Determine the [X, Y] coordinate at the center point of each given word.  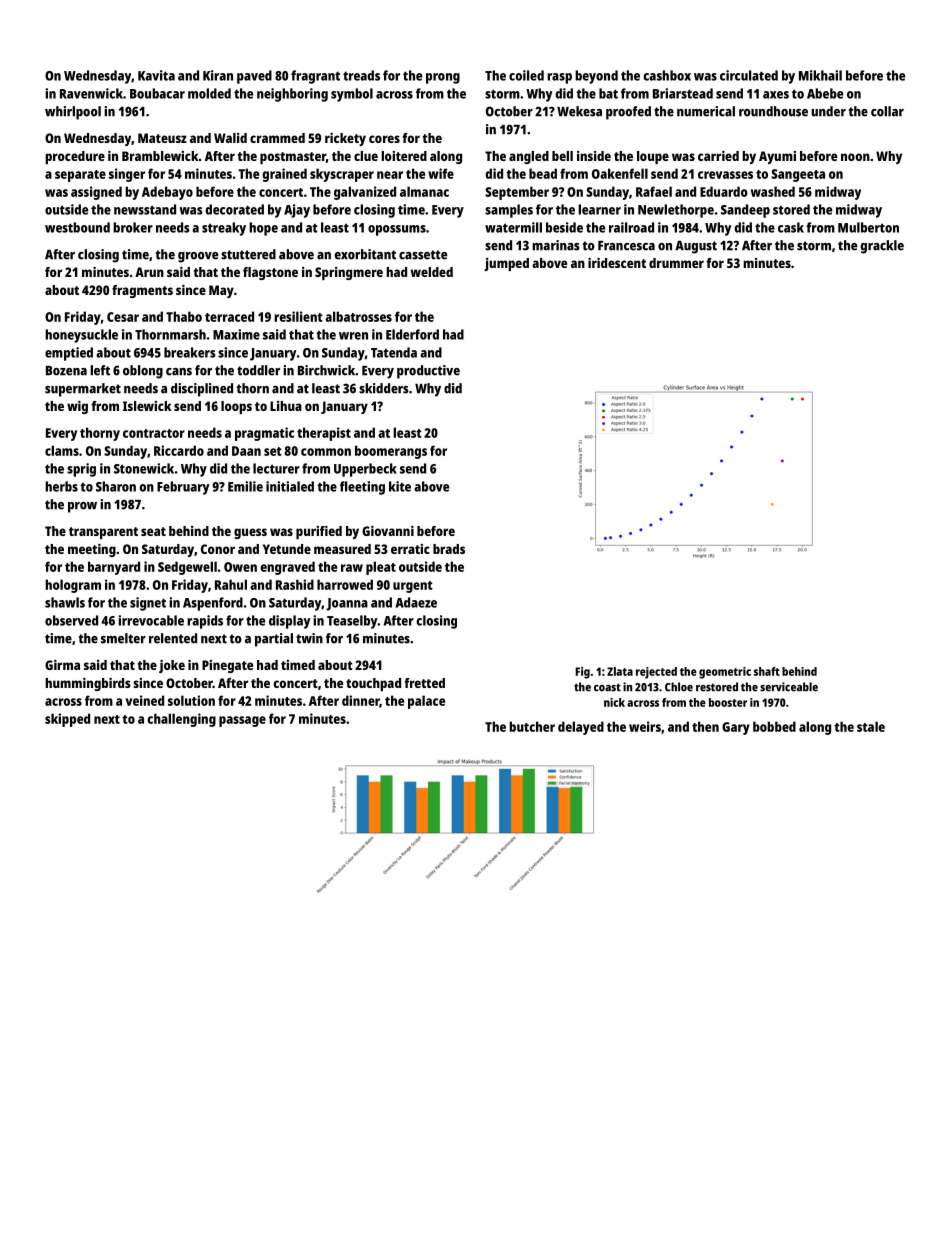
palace [426, 702]
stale [871, 726]
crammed [277, 138]
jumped [506, 264]
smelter [123, 638]
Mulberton [868, 227]
